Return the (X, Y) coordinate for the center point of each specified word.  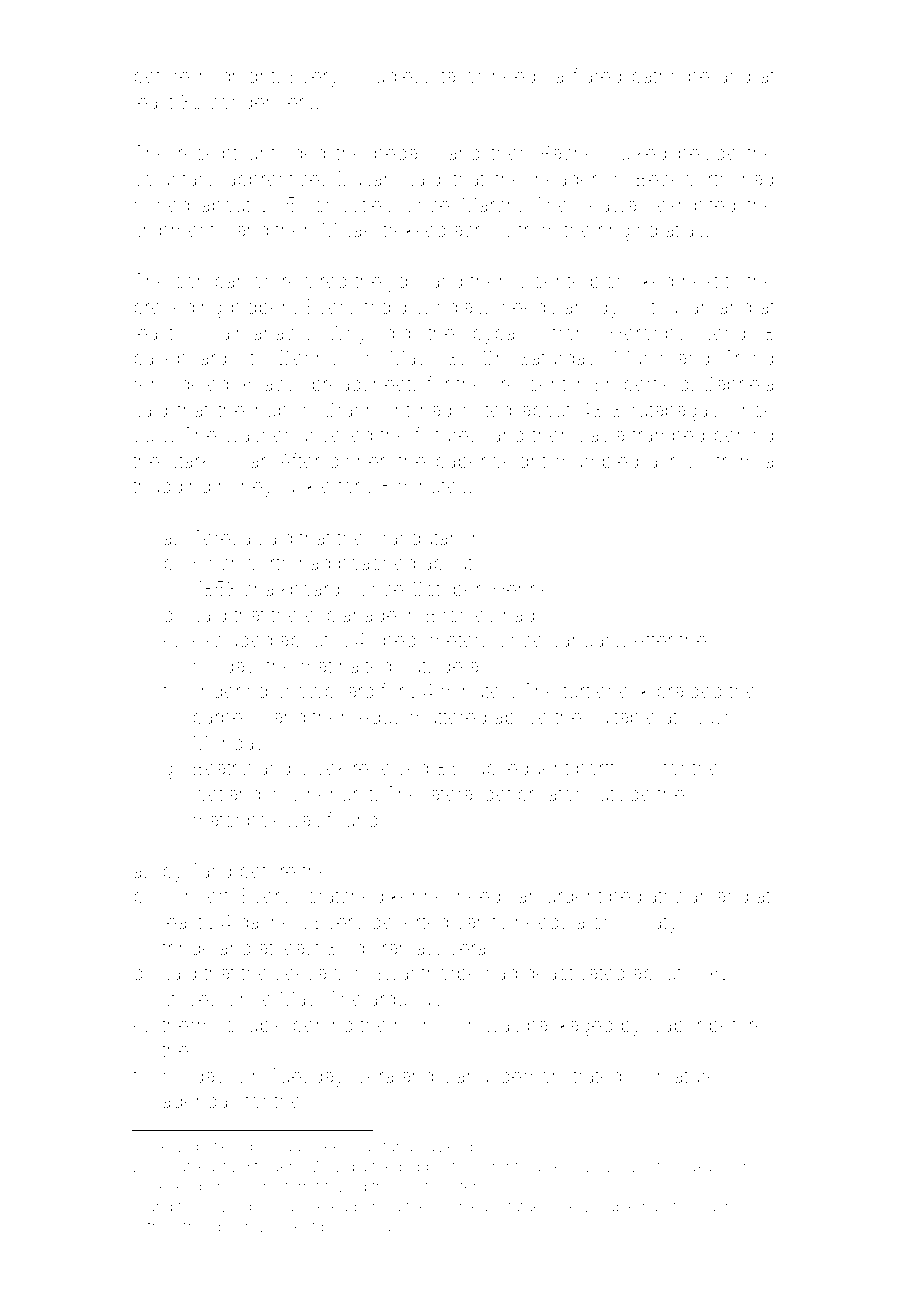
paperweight (491, 463)
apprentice (273, 181)
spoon (231, 1227)
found (352, 819)
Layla (602, 437)
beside (708, 152)
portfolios (616, 769)
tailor (462, 76)
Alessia (366, 1226)
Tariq (211, 872)
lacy (278, 385)
